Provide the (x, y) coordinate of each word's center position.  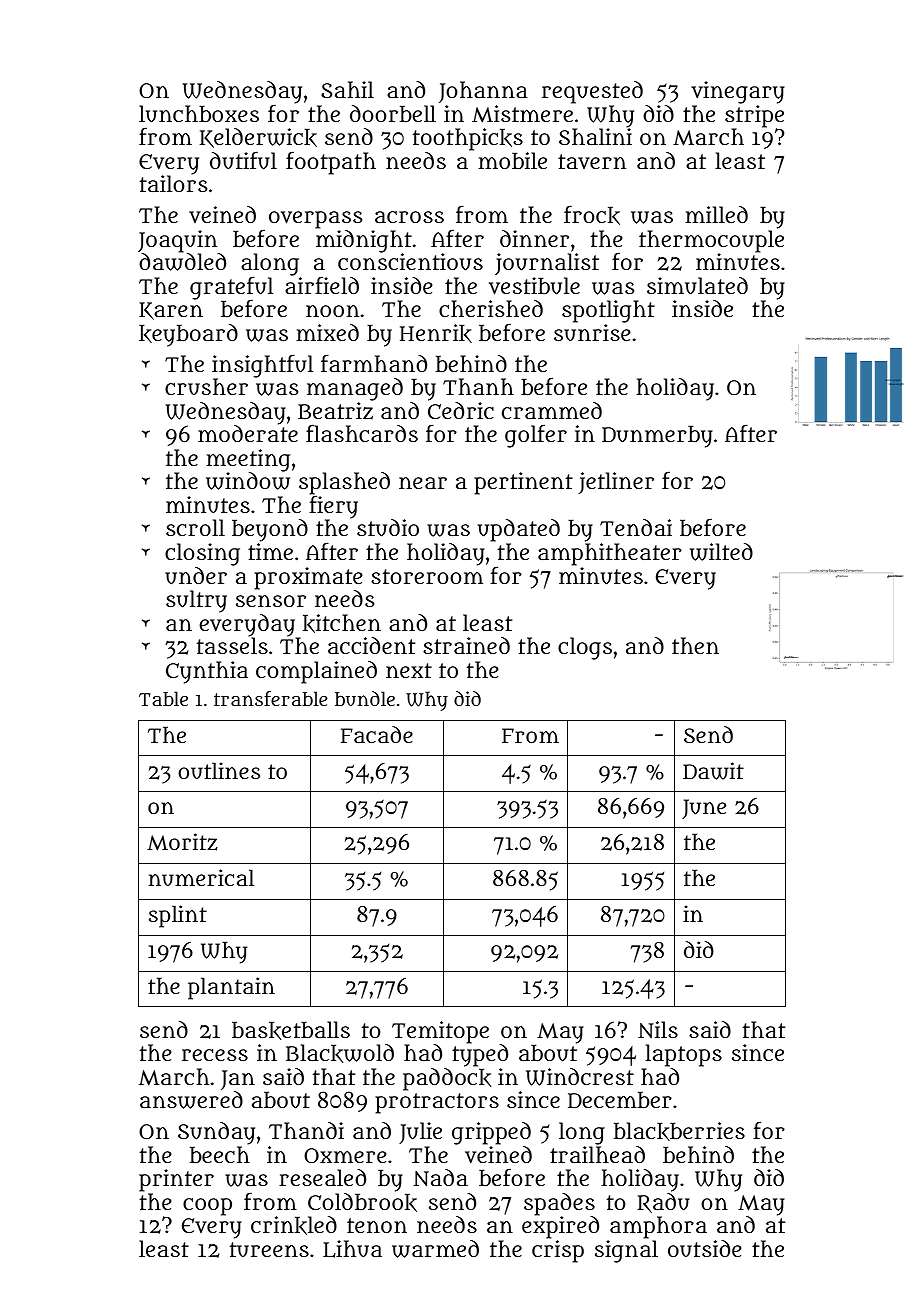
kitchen (342, 623)
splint (178, 916)
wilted (721, 552)
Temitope (440, 1032)
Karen (171, 311)
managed (355, 389)
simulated (697, 286)
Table (163, 698)
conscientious (410, 262)
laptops (683, 1055)
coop (207, 1207)
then (695, 645)
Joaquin (177, 241)
